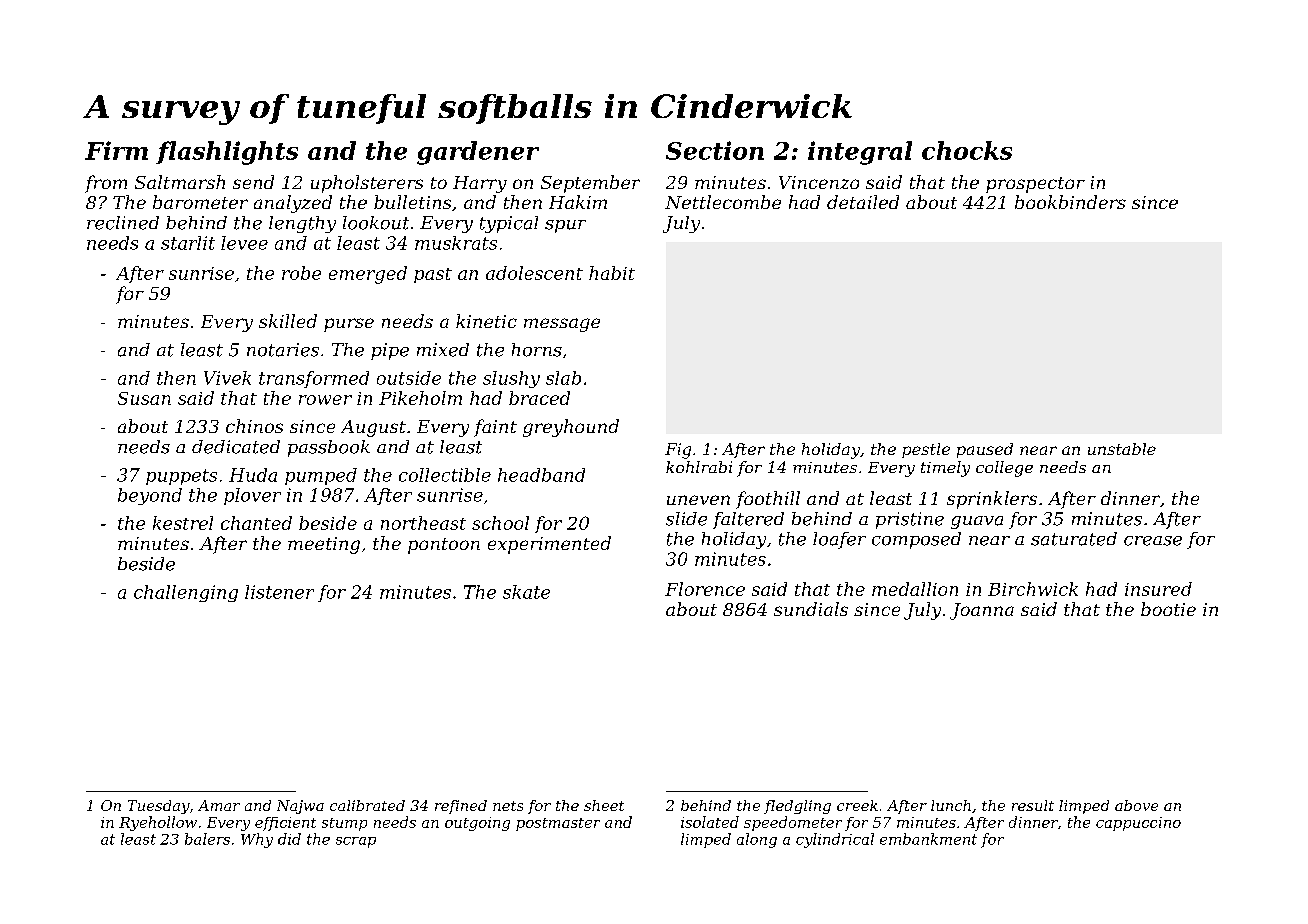  What do you see at coordinates (1122, 449) in the page?
I see `unstable` at bounding box center [1122, 449].
